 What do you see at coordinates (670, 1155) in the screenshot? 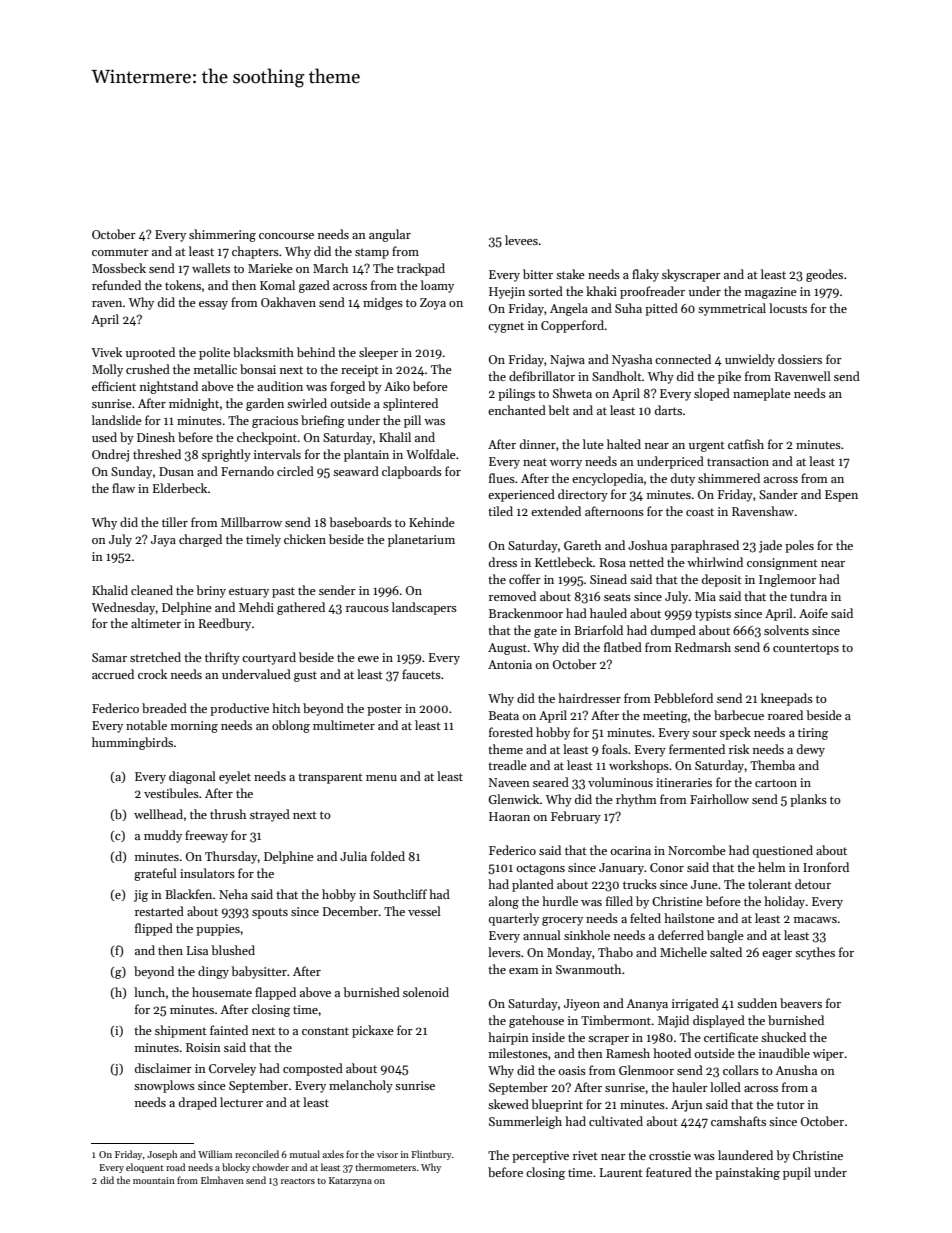
I see `crosstie` at bounding box center [670, 1155].
